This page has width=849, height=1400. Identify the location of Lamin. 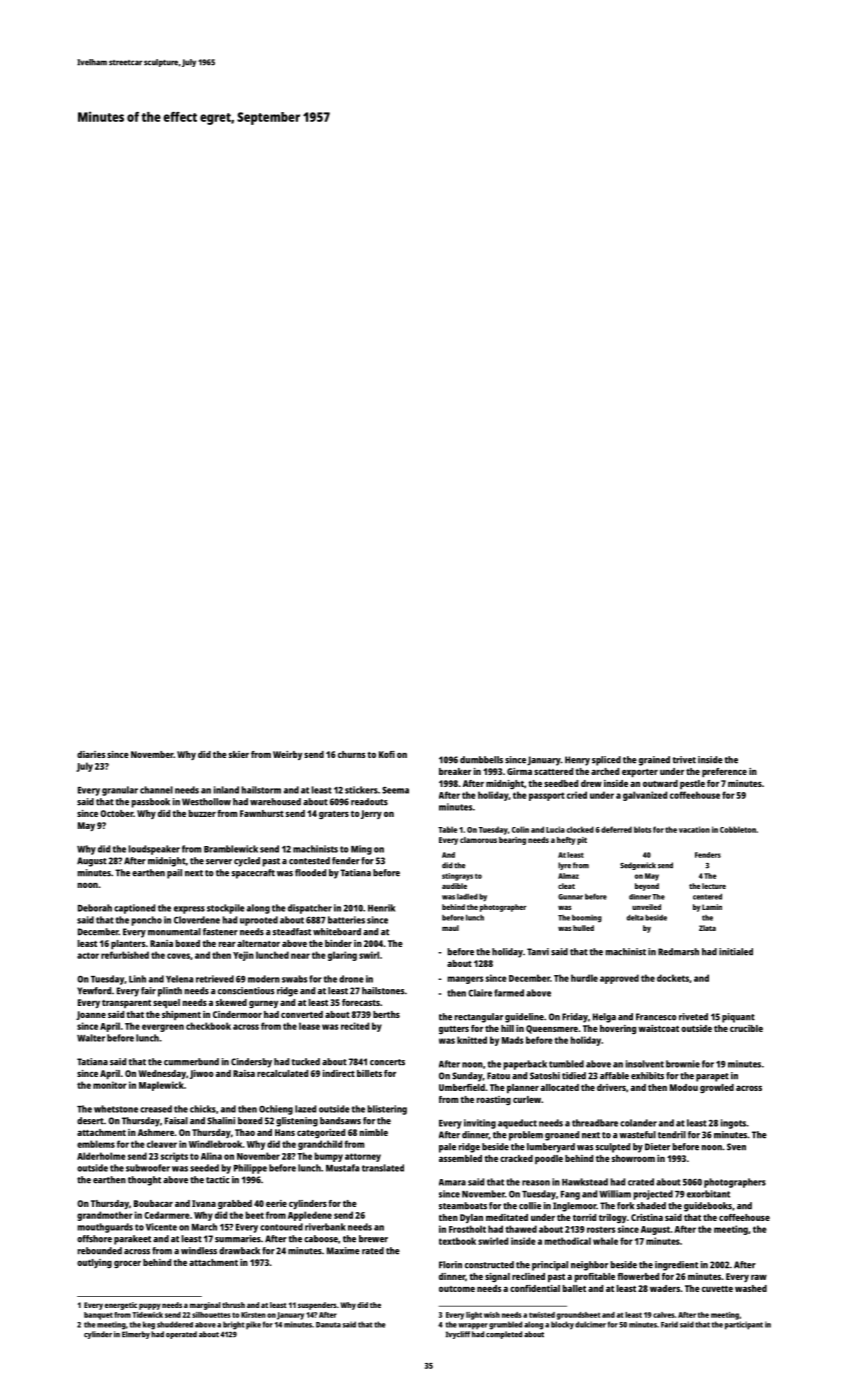
(712, 907).
